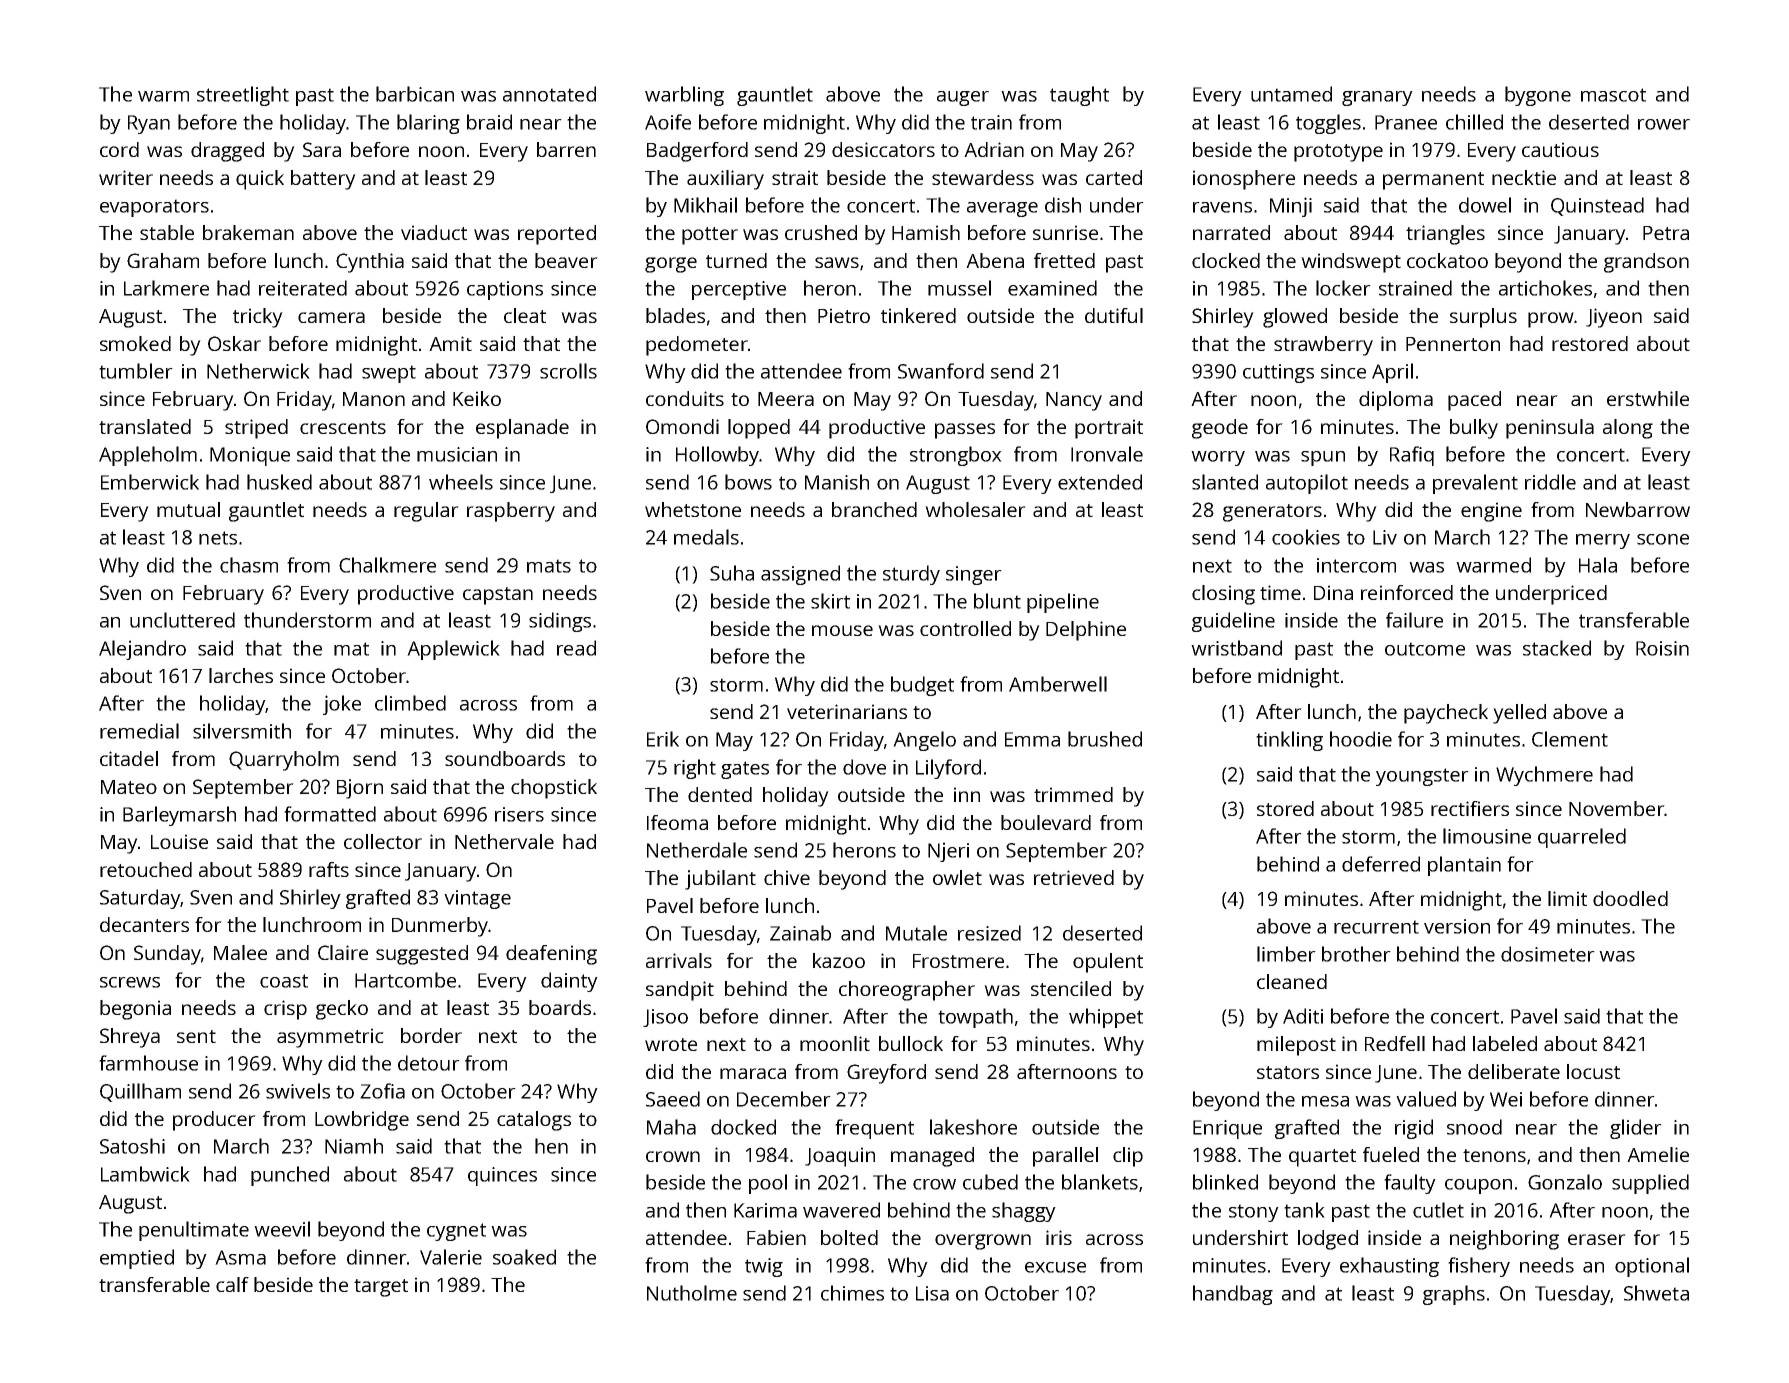 The image size is (1789, 1383). Describe the element at coordinates (135, 343) in the screenshot. I see `smoked` at that location.
